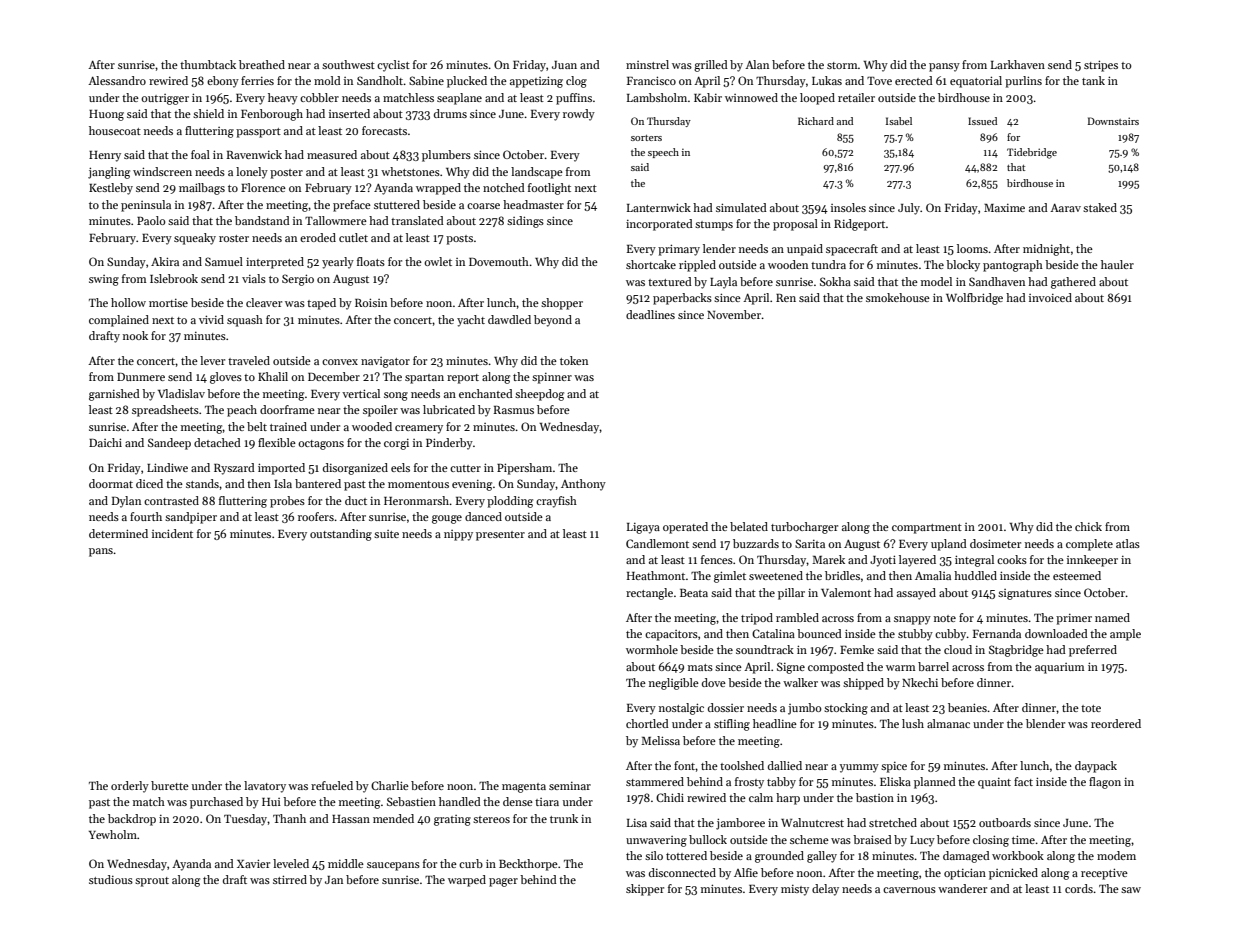 The height and width of the page is (952, 1233). What do you see at coordinates (265, 787) in the page?
I see `lavatory` at bounding box center [265, 787].
